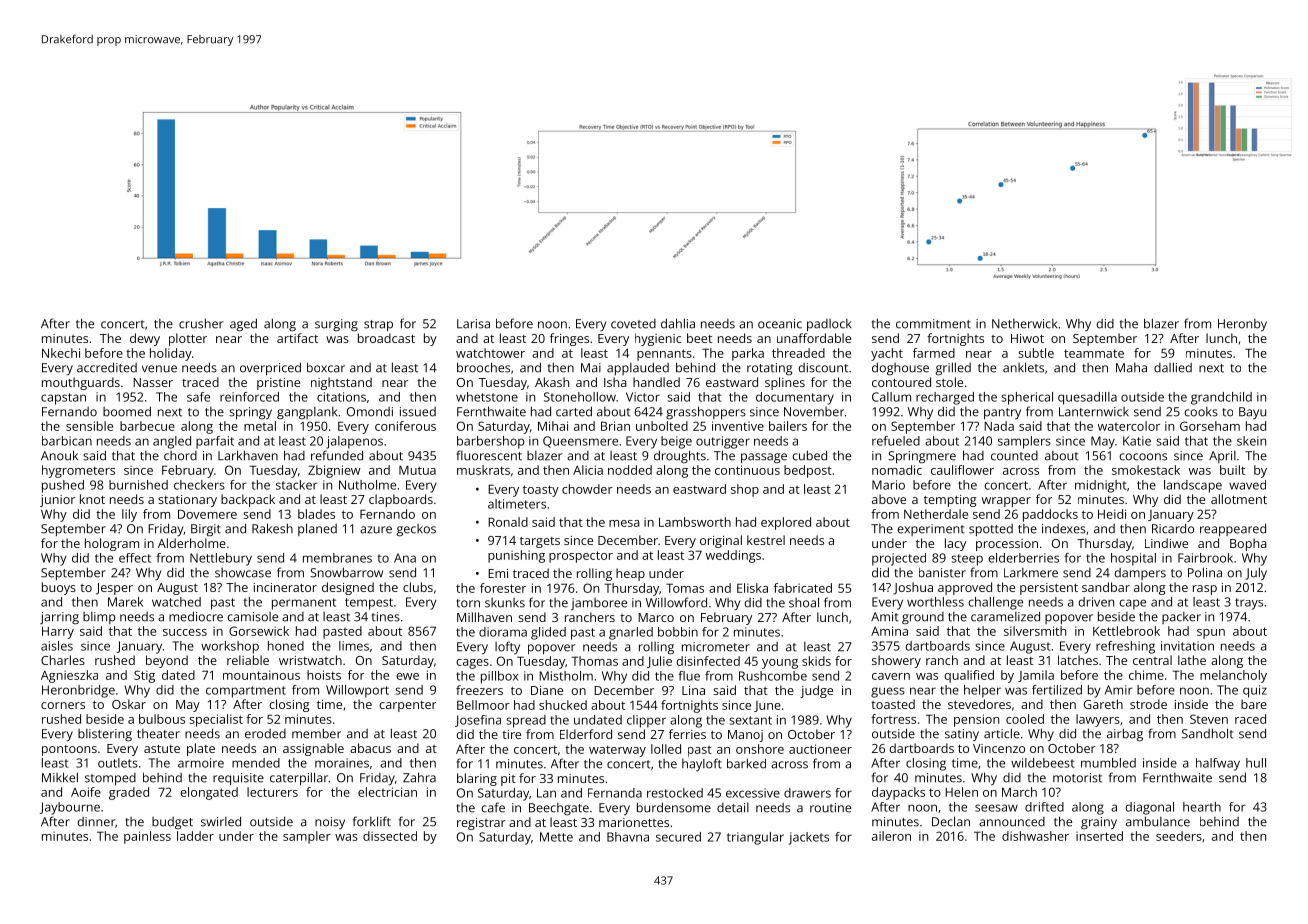 The width and height of the document is (1308, 924). Describe the element at coordinates (1249, 604) in the document. I see `trays` at that location.
